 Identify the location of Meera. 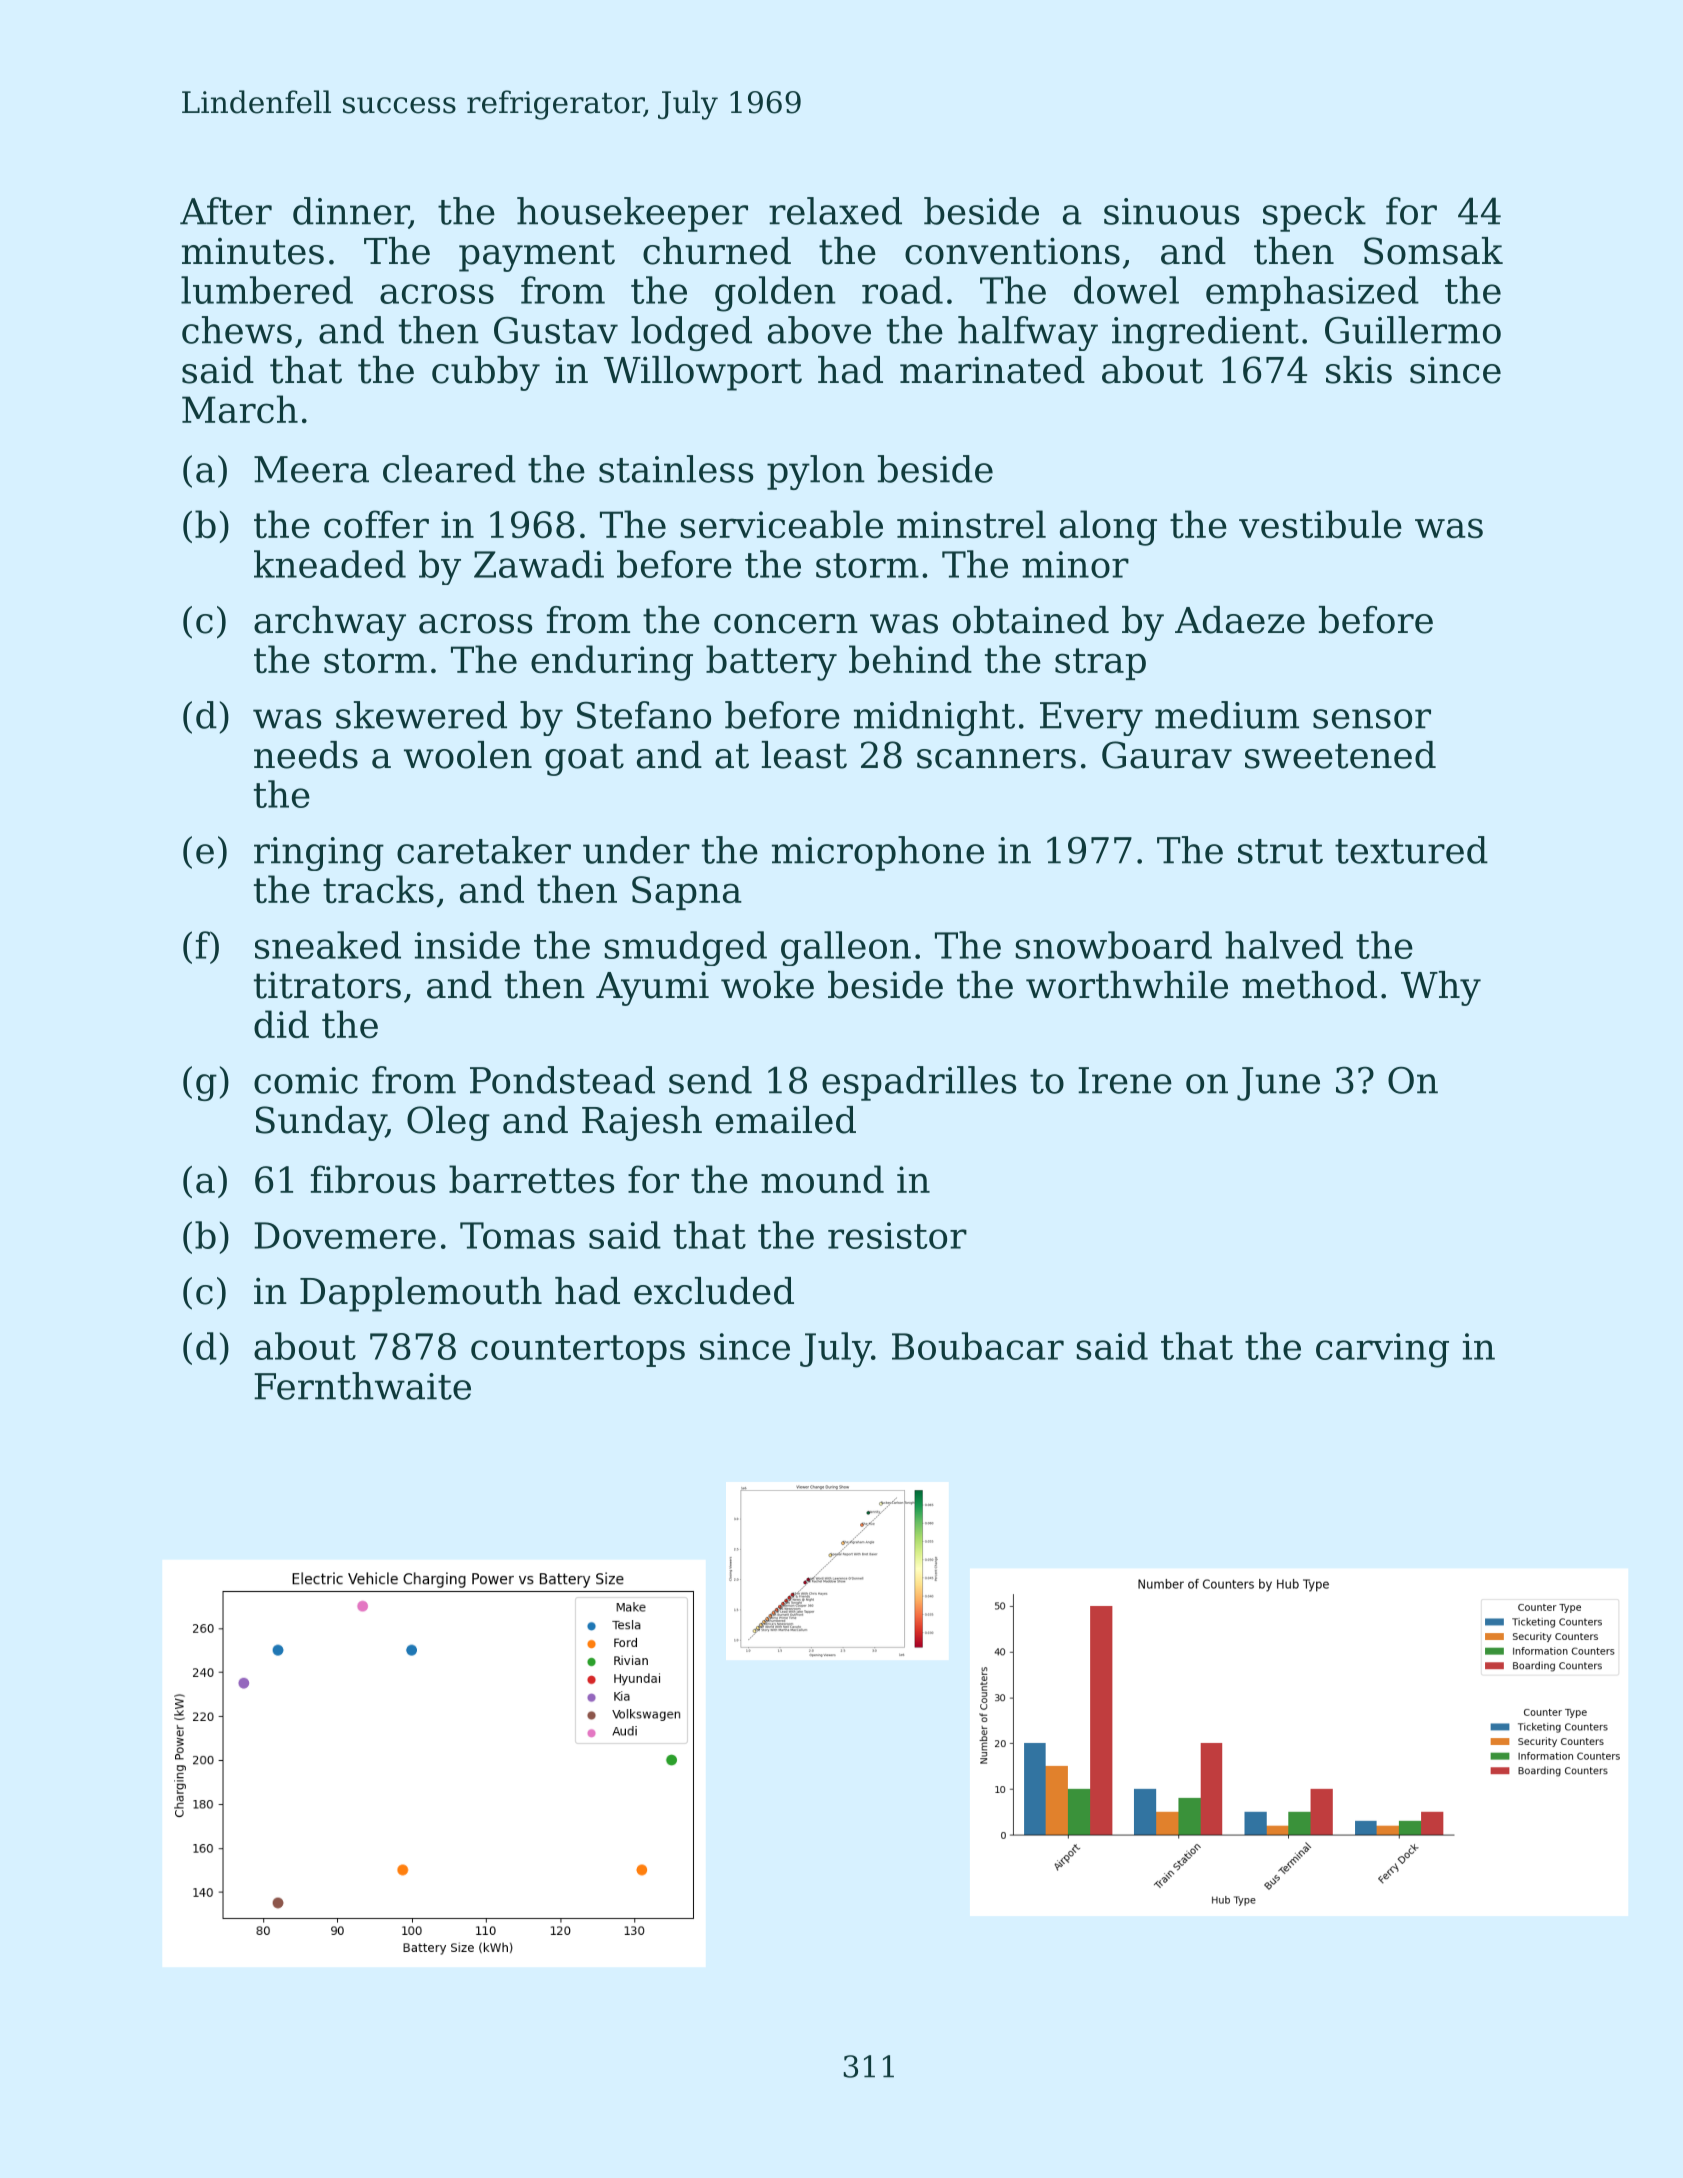
(311, 469).
